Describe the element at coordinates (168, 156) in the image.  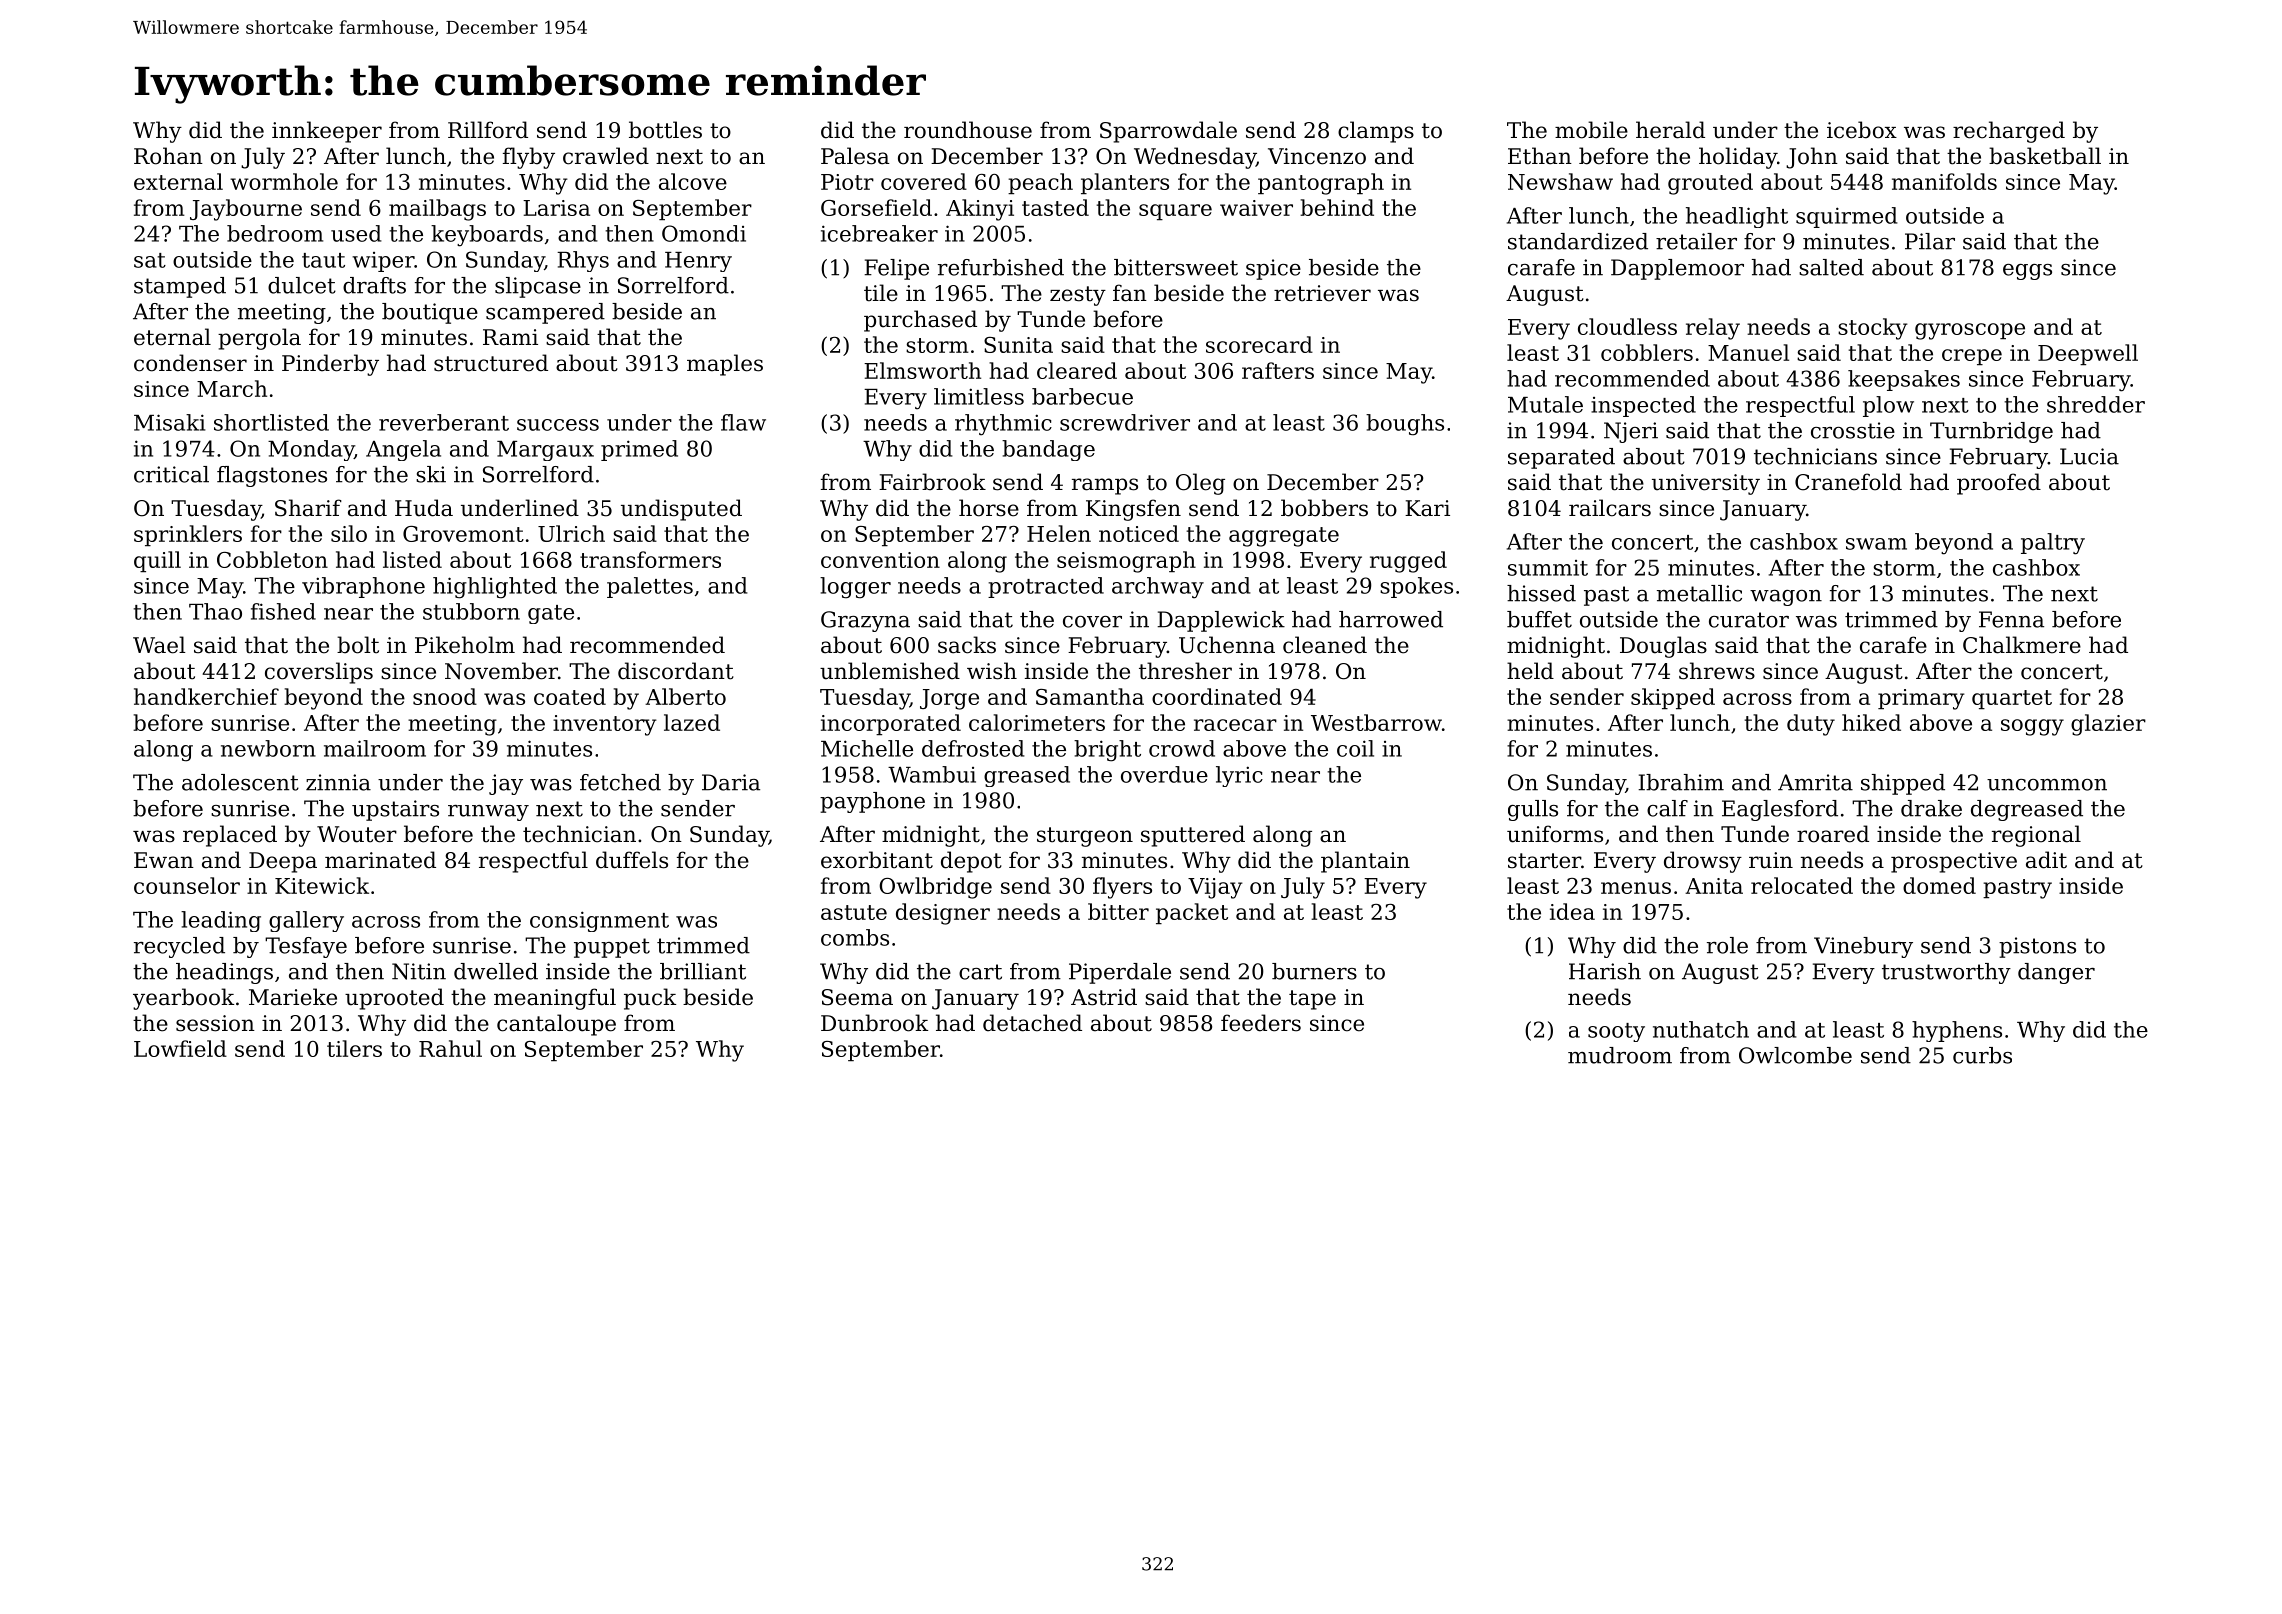
I see `Rohan` at that location.
